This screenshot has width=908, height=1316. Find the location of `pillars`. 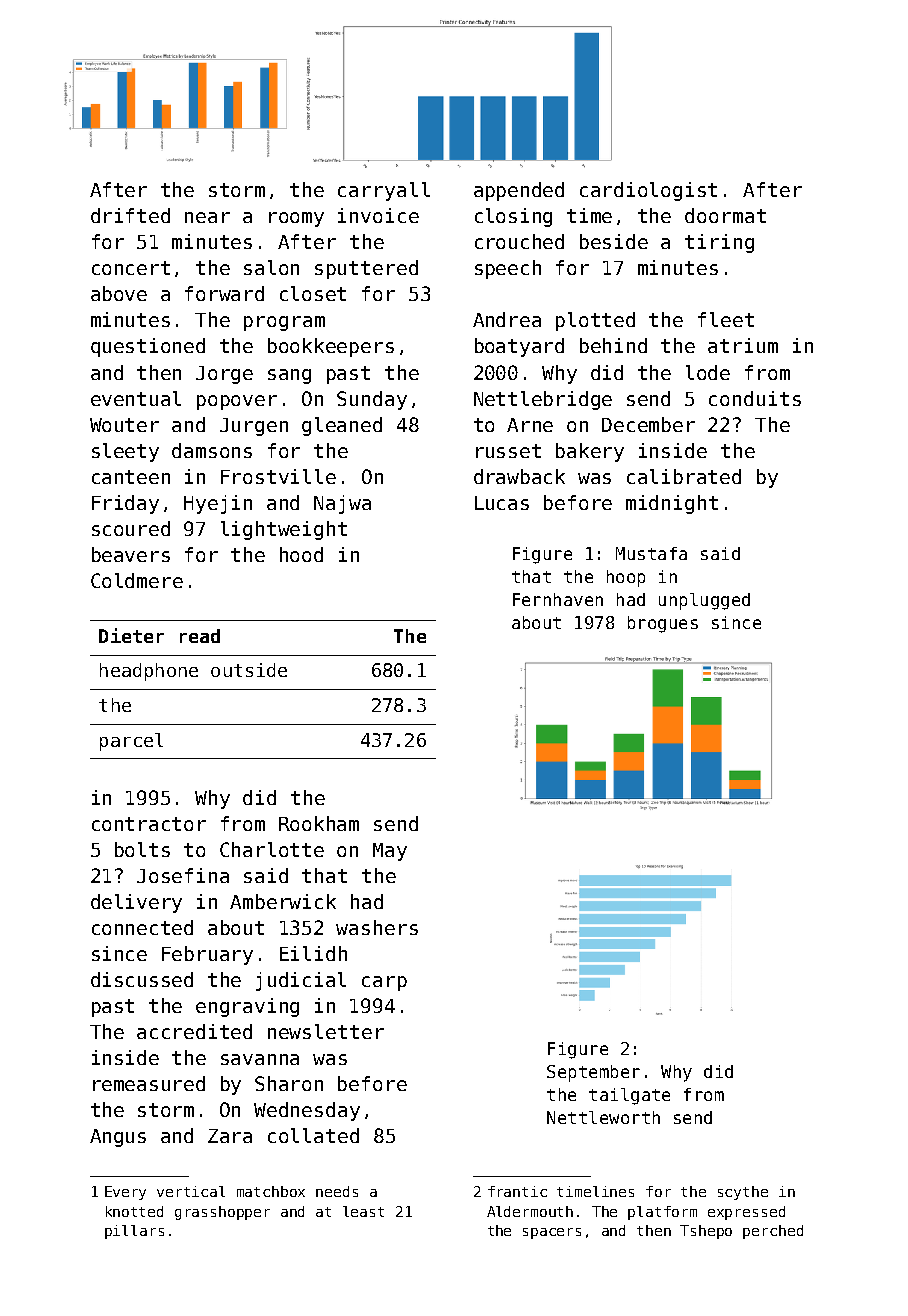

pillars is located at coordinates (134, 1232).
